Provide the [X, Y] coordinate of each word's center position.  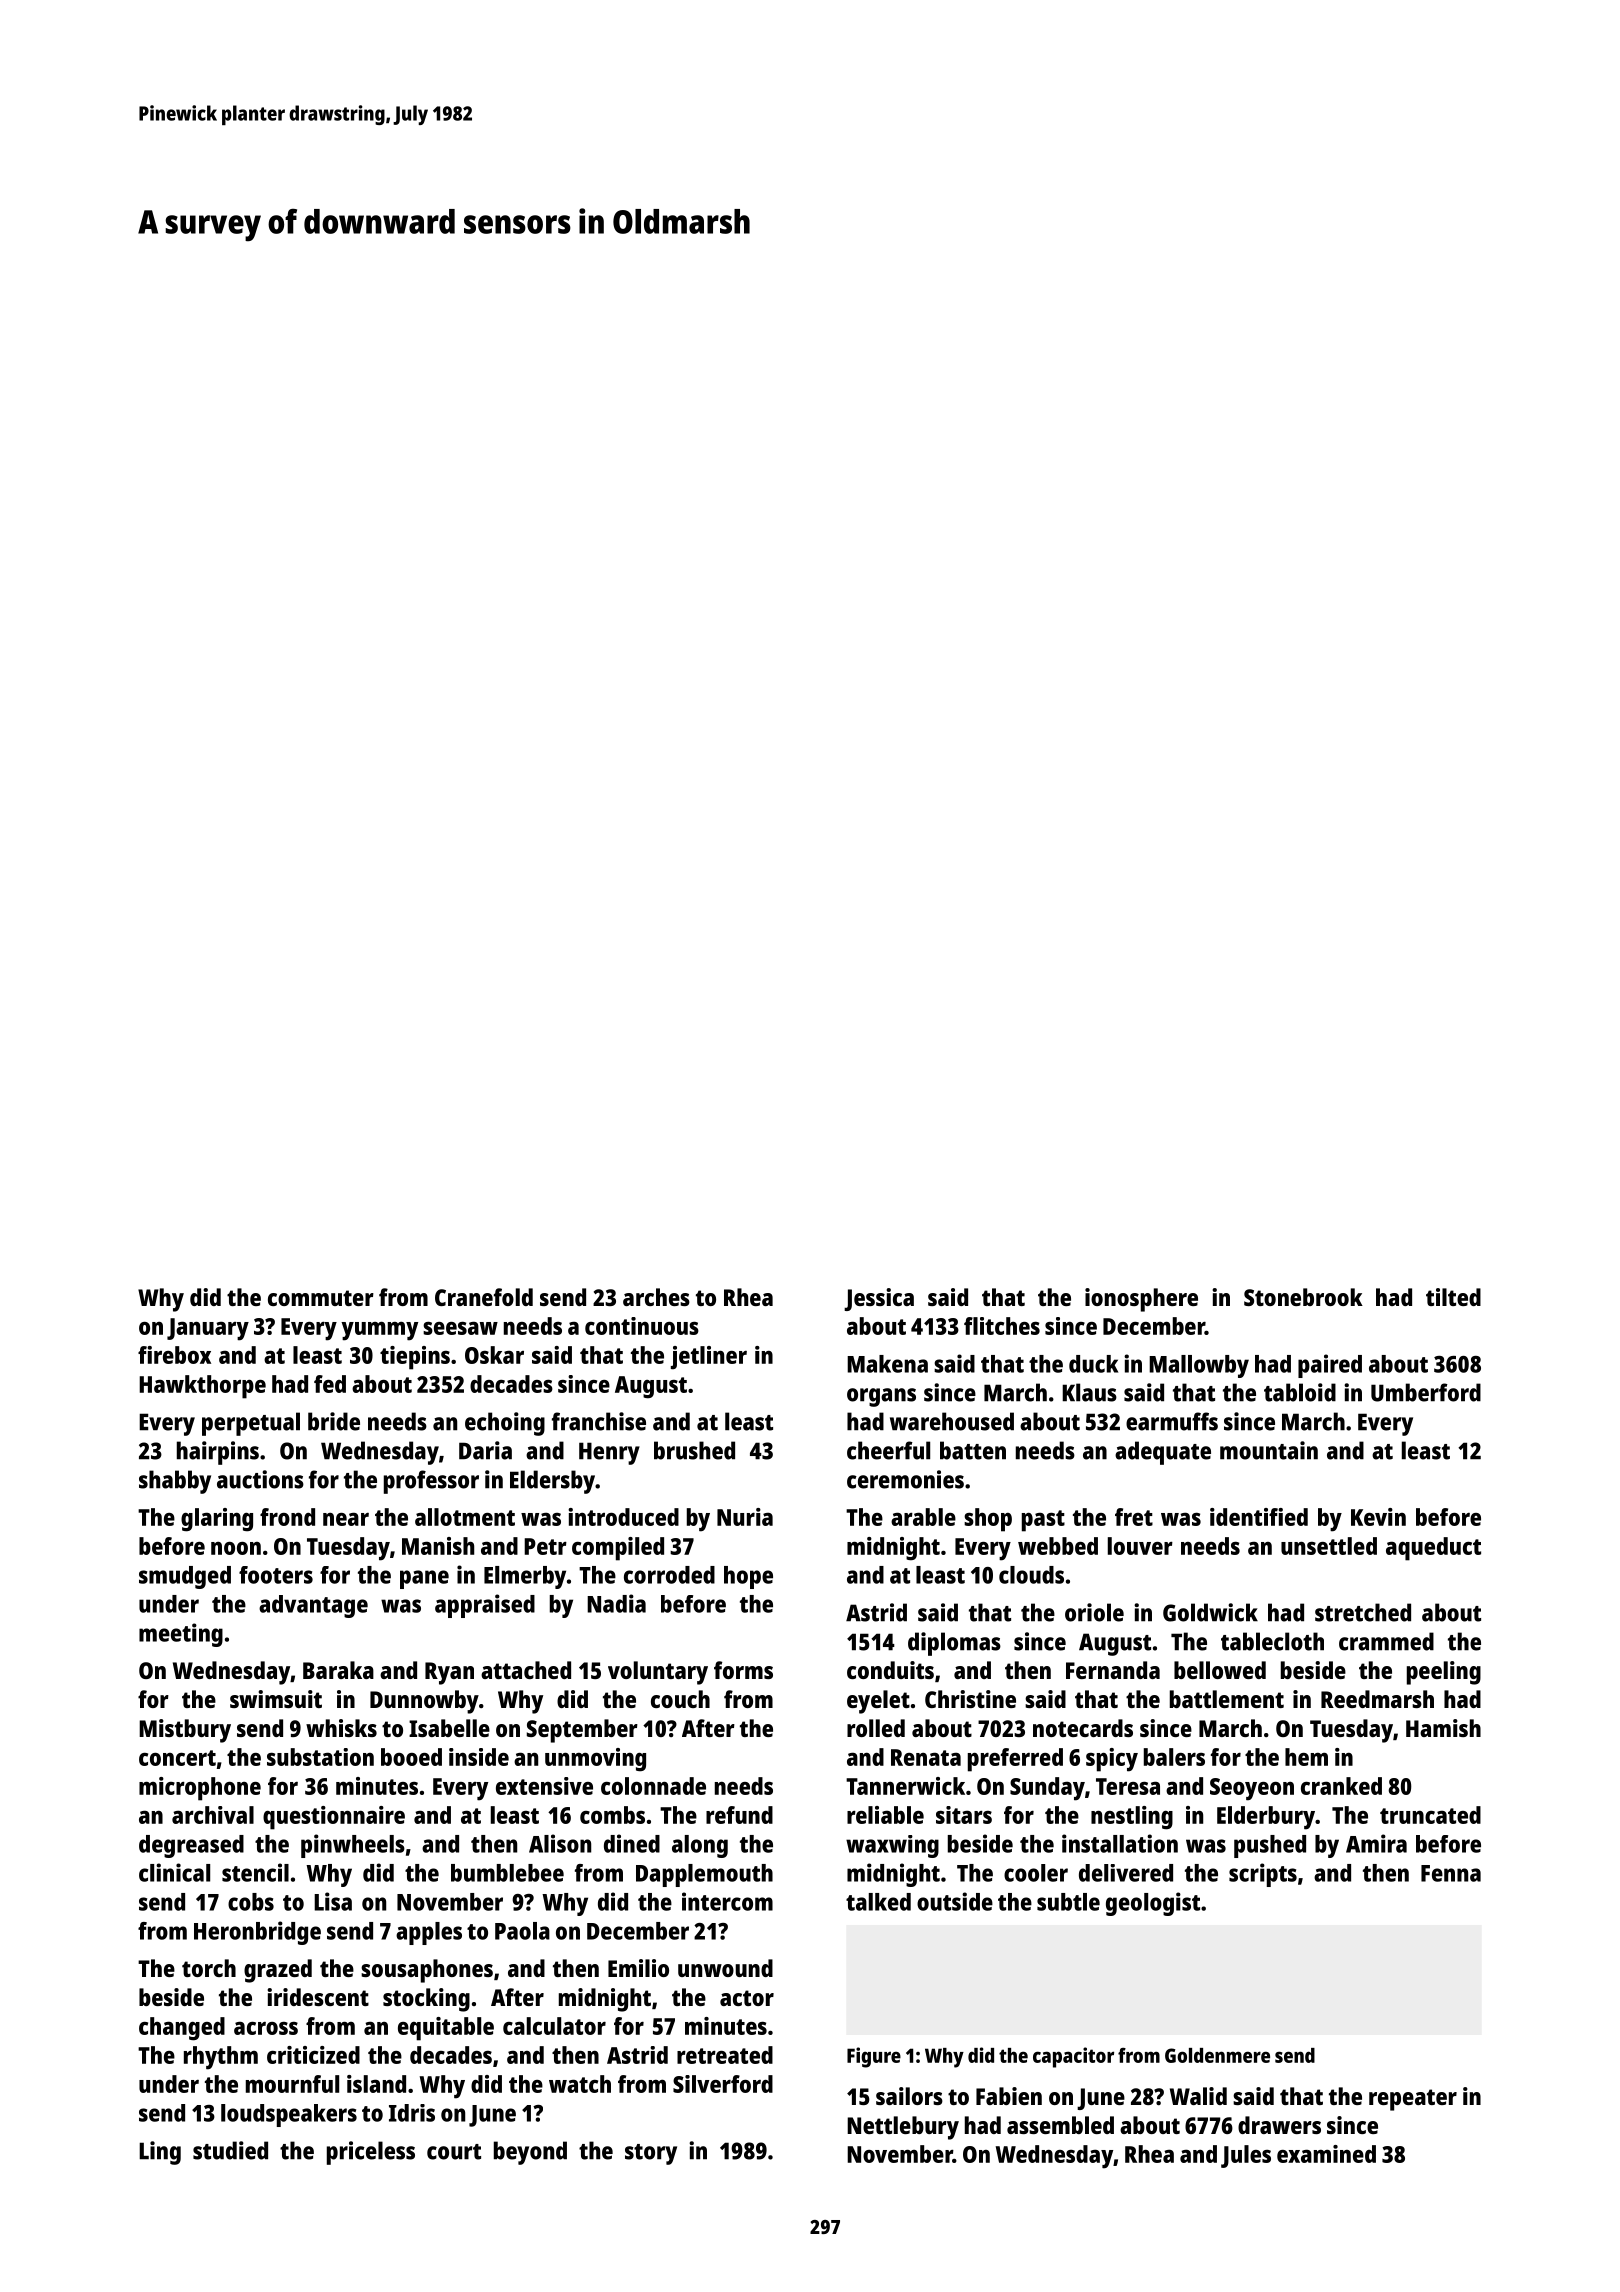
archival [213, 1815]
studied [230, 2150]
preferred [1015, 1760]
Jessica [879, 1299]
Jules [1246, 2156]
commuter [321, 1298]
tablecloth [1272, 1641]
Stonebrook [1303, 1297]
